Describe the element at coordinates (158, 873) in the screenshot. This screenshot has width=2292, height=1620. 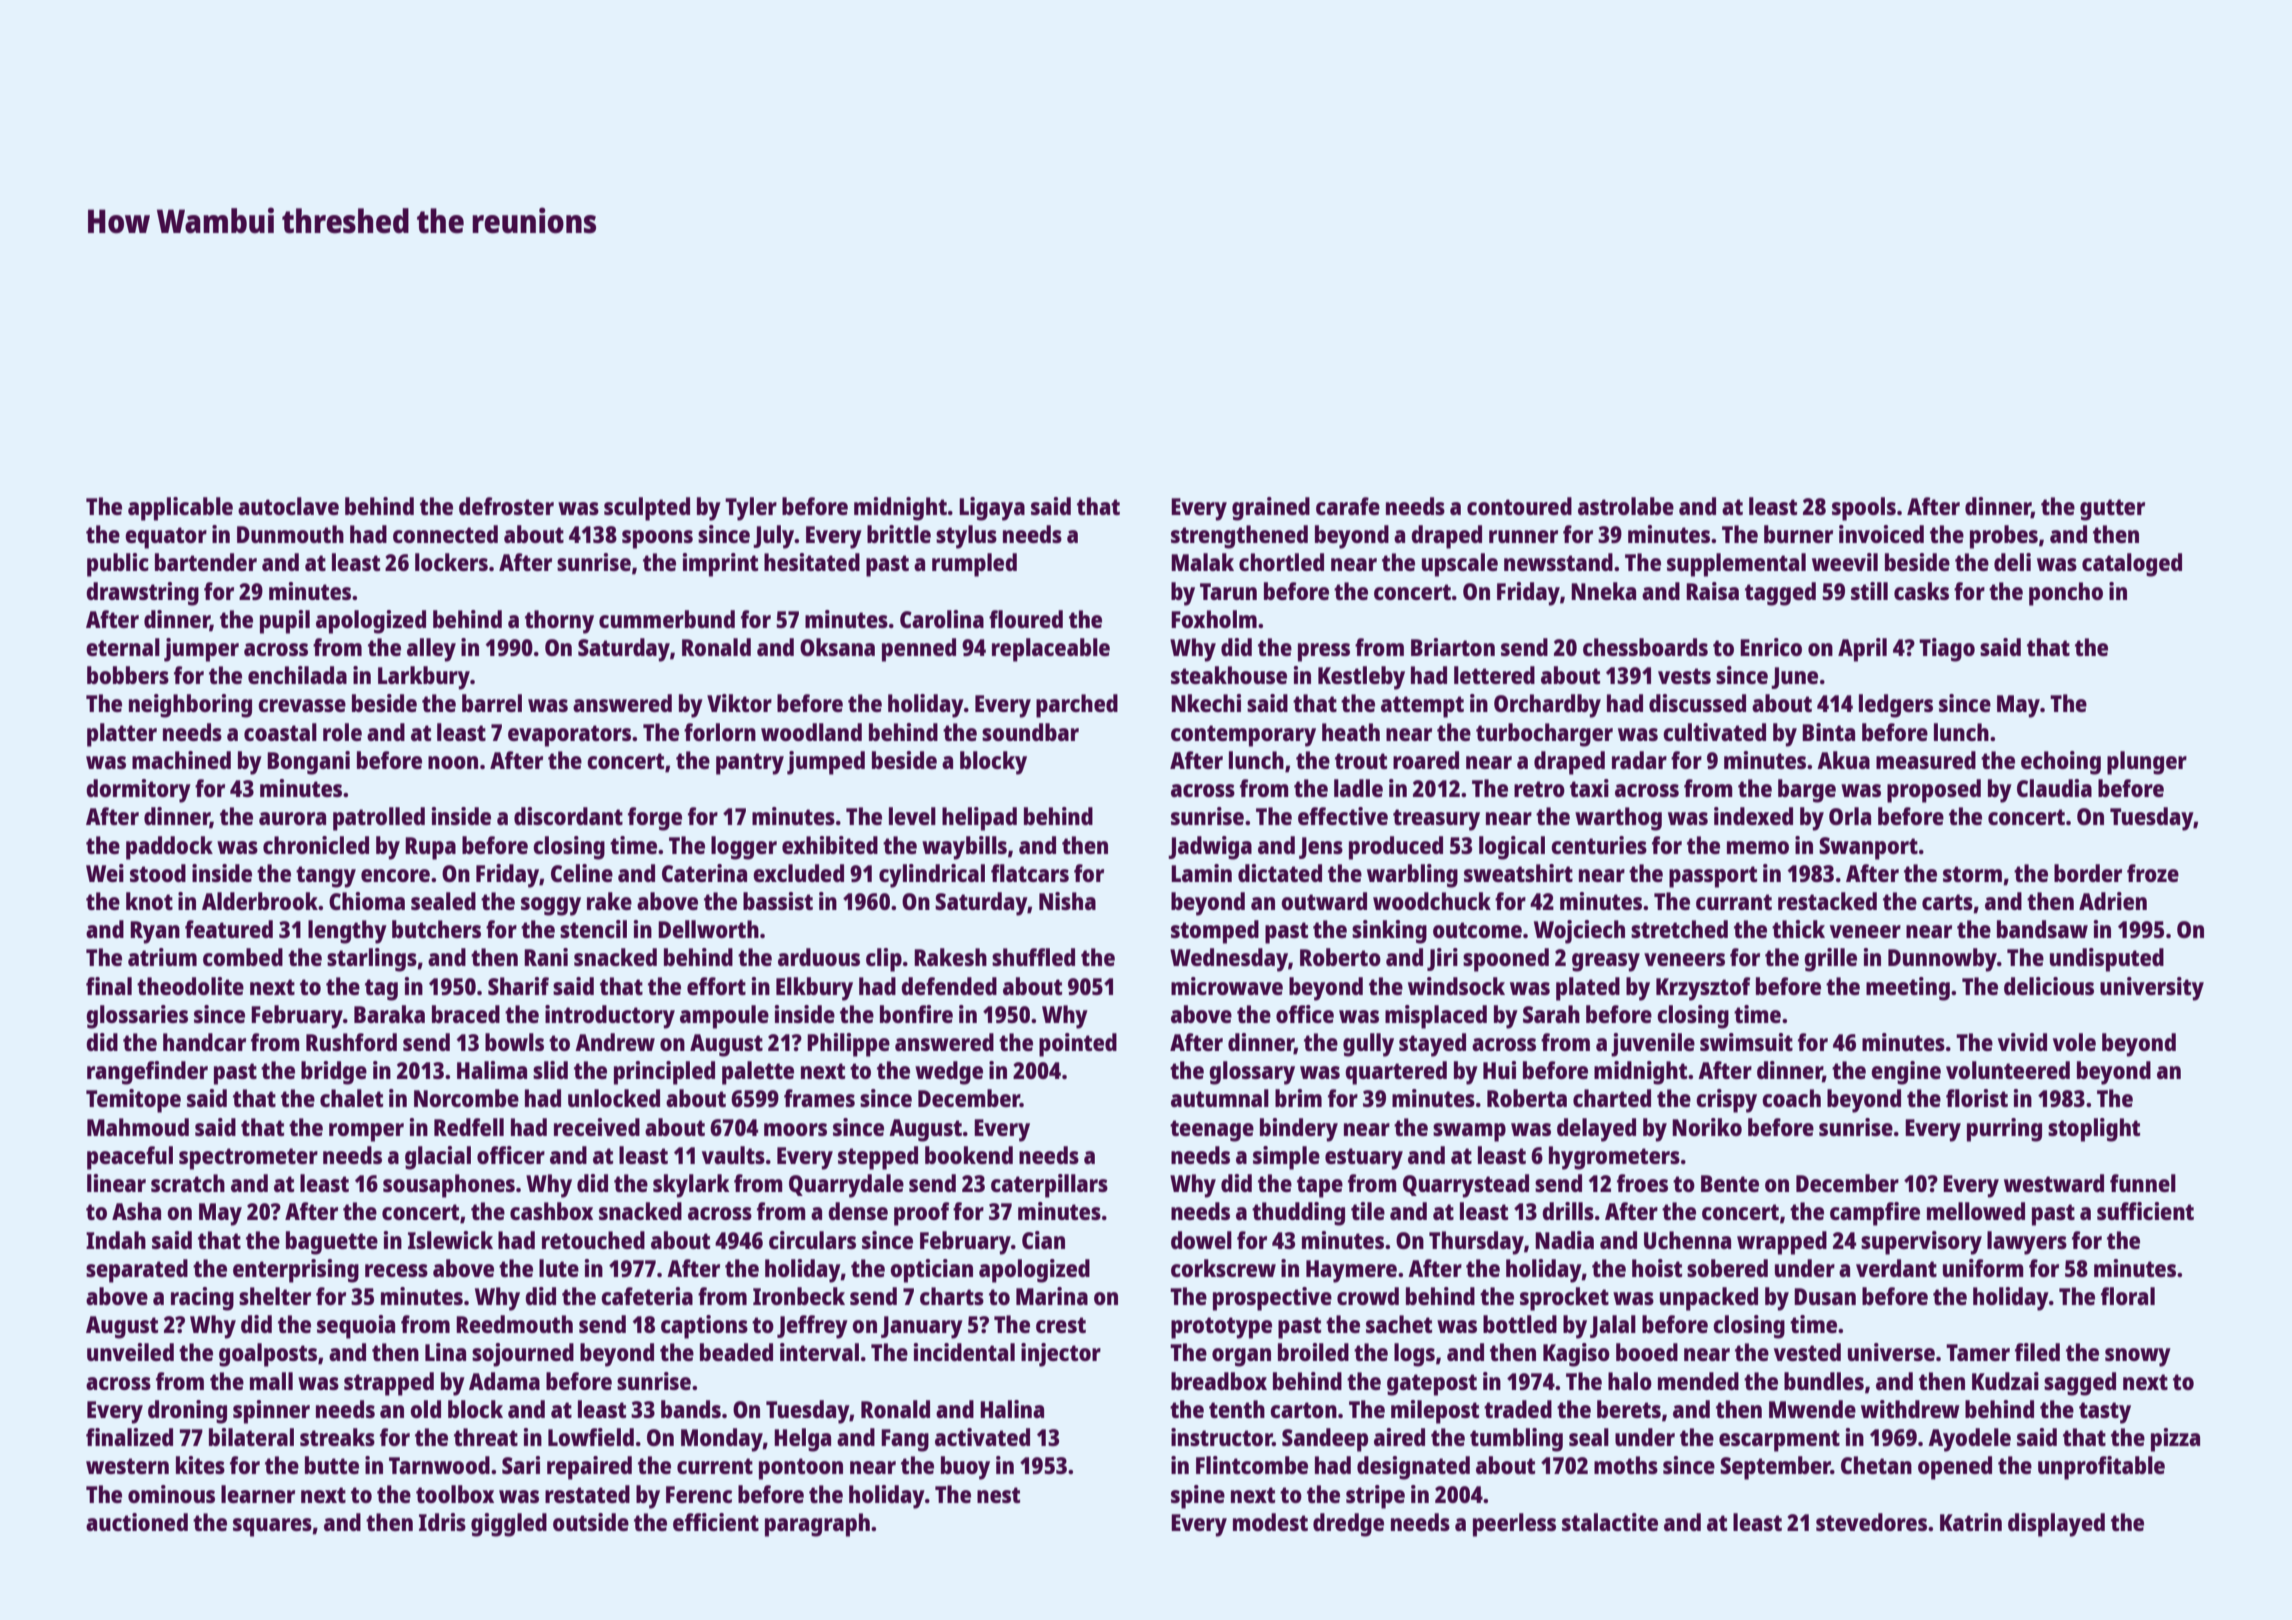
I see `stood` at that location.
